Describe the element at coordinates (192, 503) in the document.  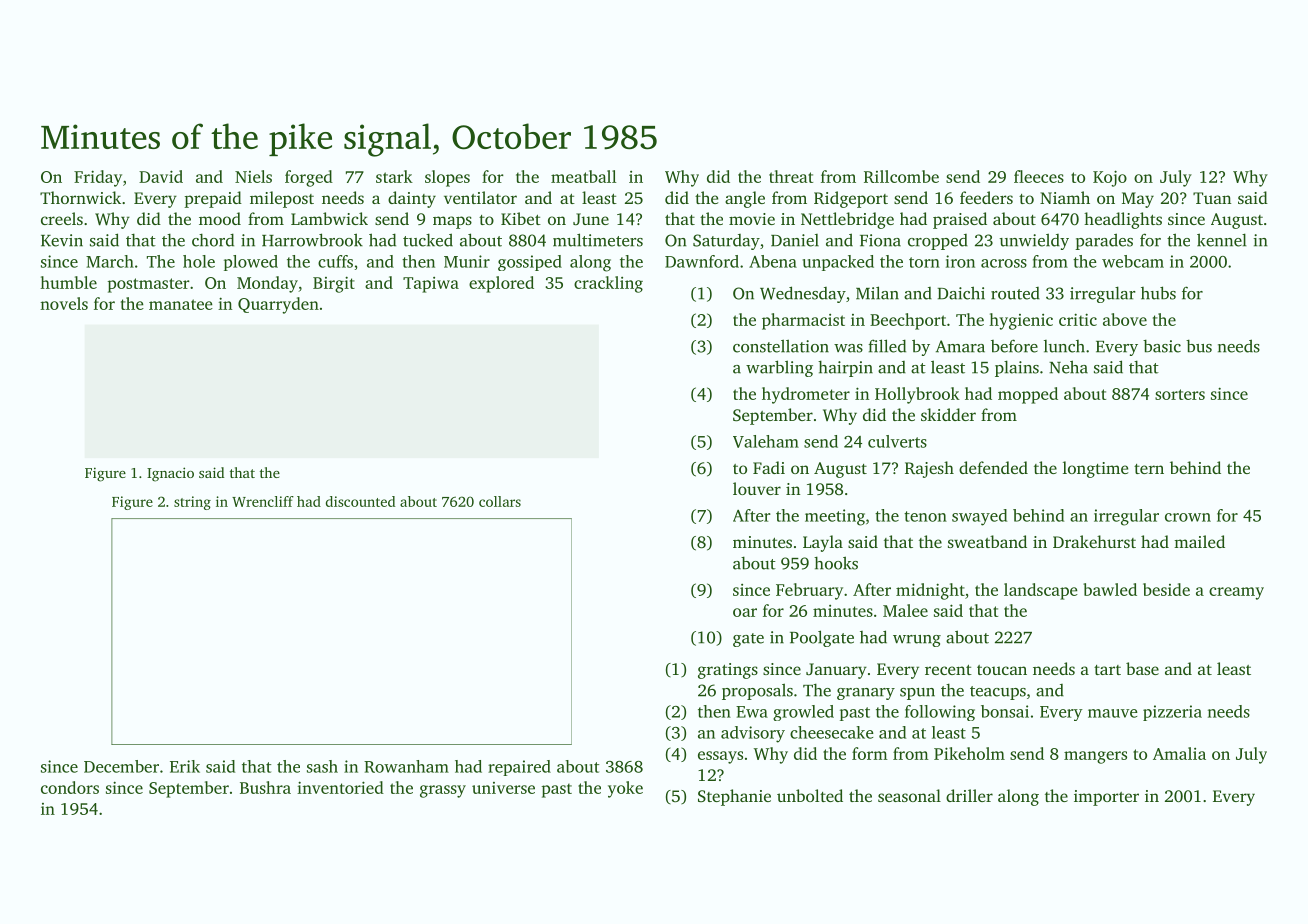
I see `string` at that location.
